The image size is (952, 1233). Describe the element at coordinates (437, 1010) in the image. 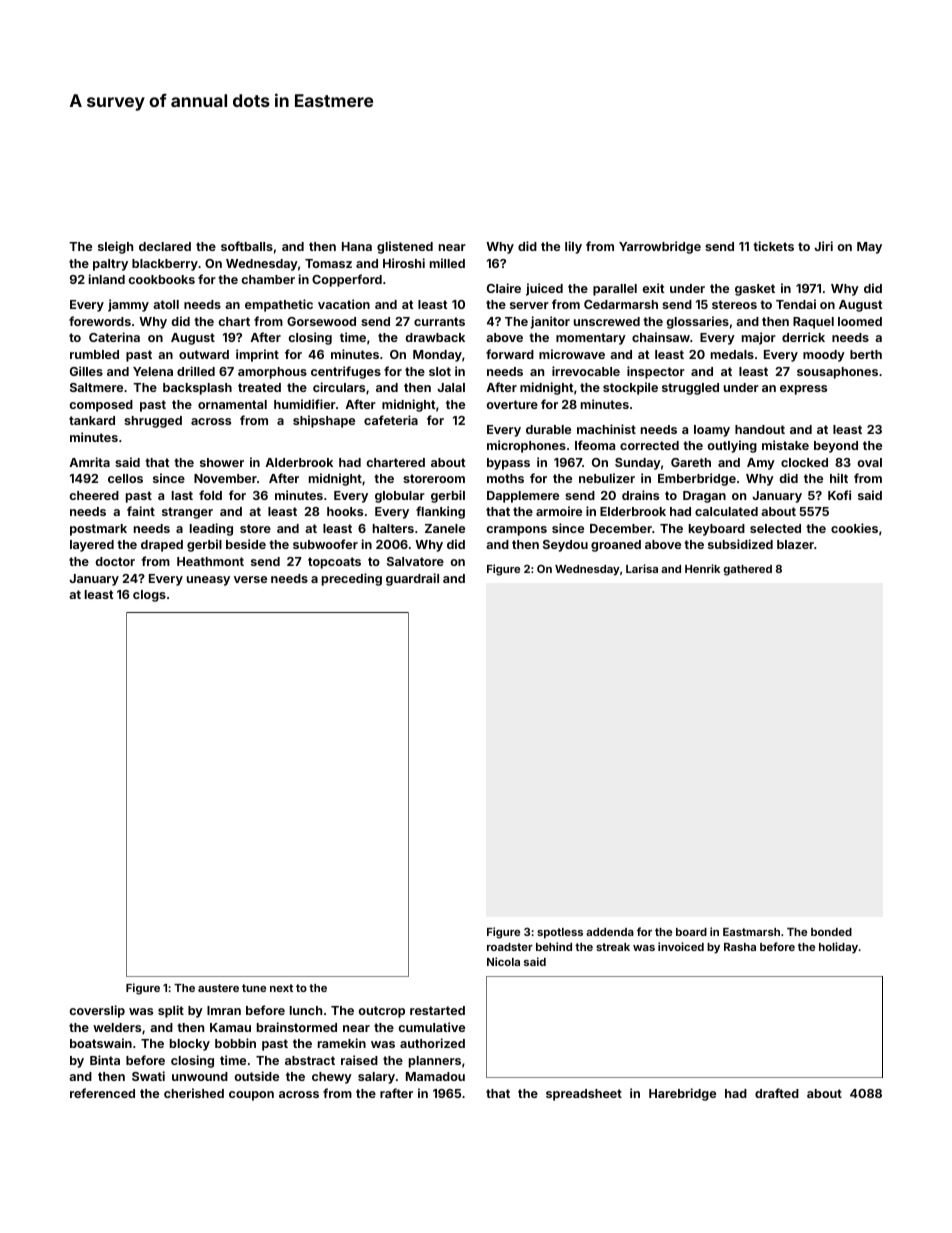

I see `restarted` at that location.
